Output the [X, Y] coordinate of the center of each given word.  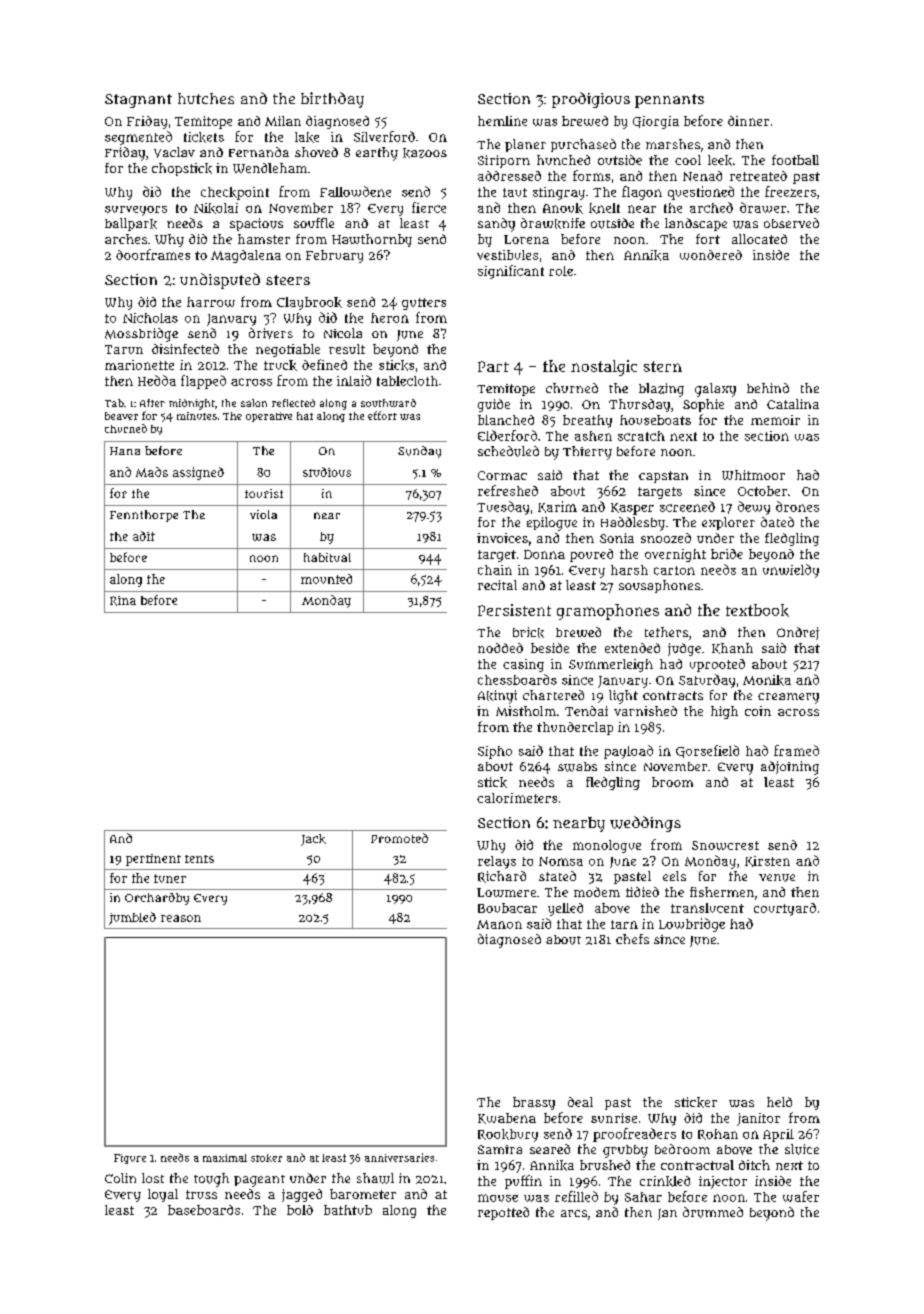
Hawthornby [372, 240]
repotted [503, 1213]
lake [307, 137]
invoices [502, 538]
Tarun [124, 349]
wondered [711, 255]
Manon [499, 924]
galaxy [715, 390]
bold [300, 1210]
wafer [801, 1196]
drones [797, 506]
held [779, 1102]
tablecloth [407, 381]
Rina [123, 601]
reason [181, 918]
